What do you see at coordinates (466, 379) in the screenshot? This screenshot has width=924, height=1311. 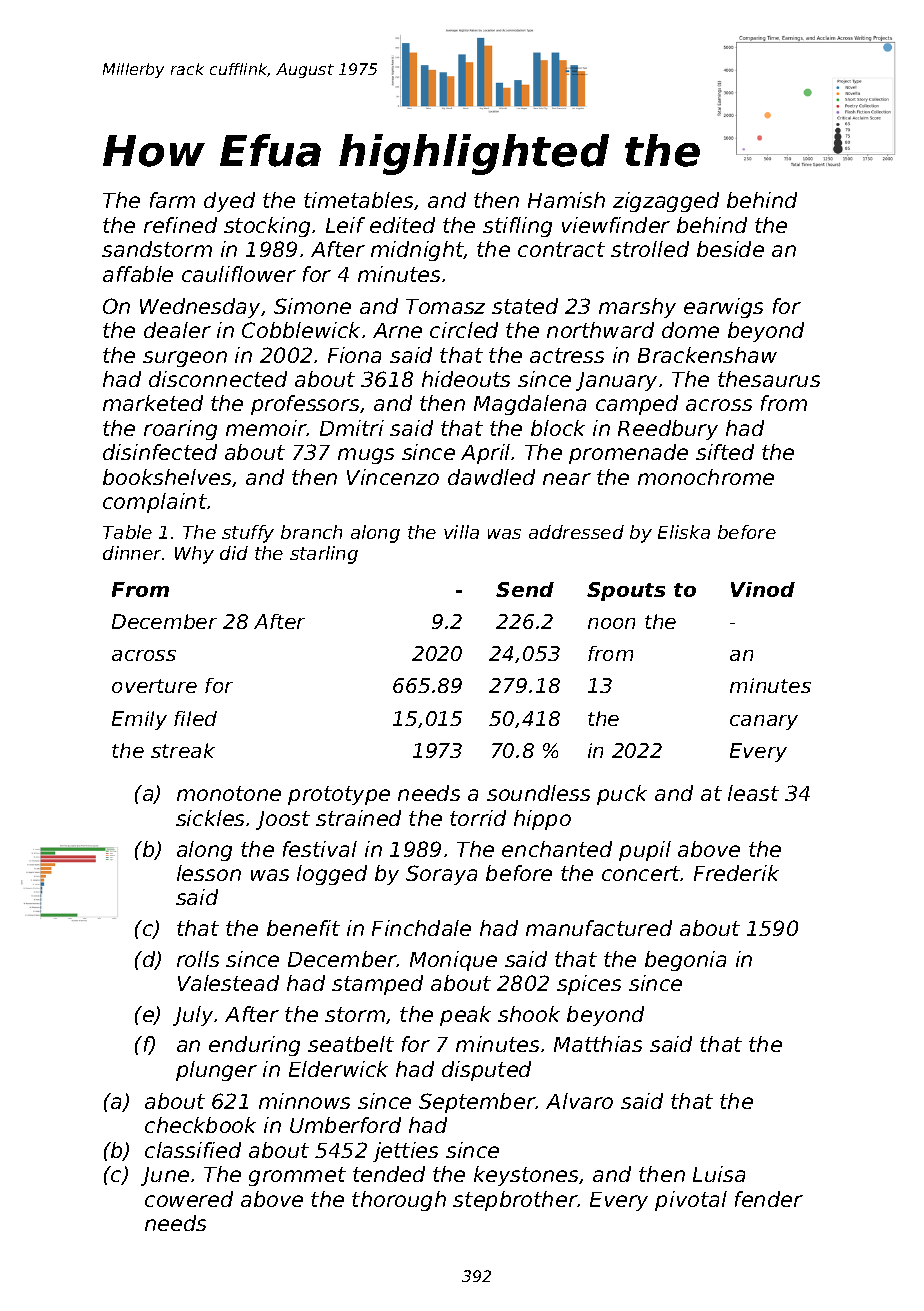 I see `hideouts` at bounding box center [466, 379].
